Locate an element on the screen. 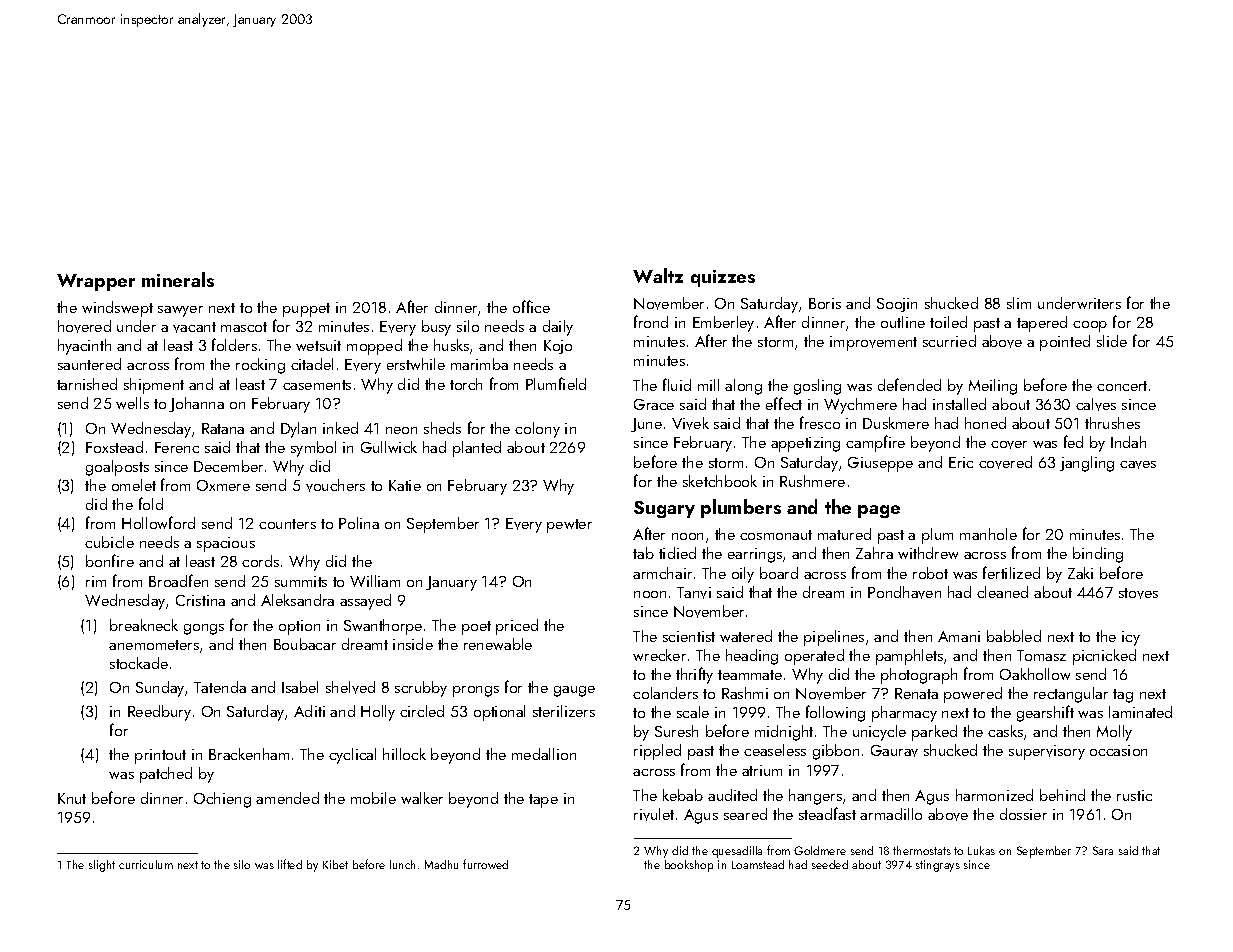 Image resolution: width=1233 pixels, height=952 pixels. Emberley is located at coordinates (723, 324).
